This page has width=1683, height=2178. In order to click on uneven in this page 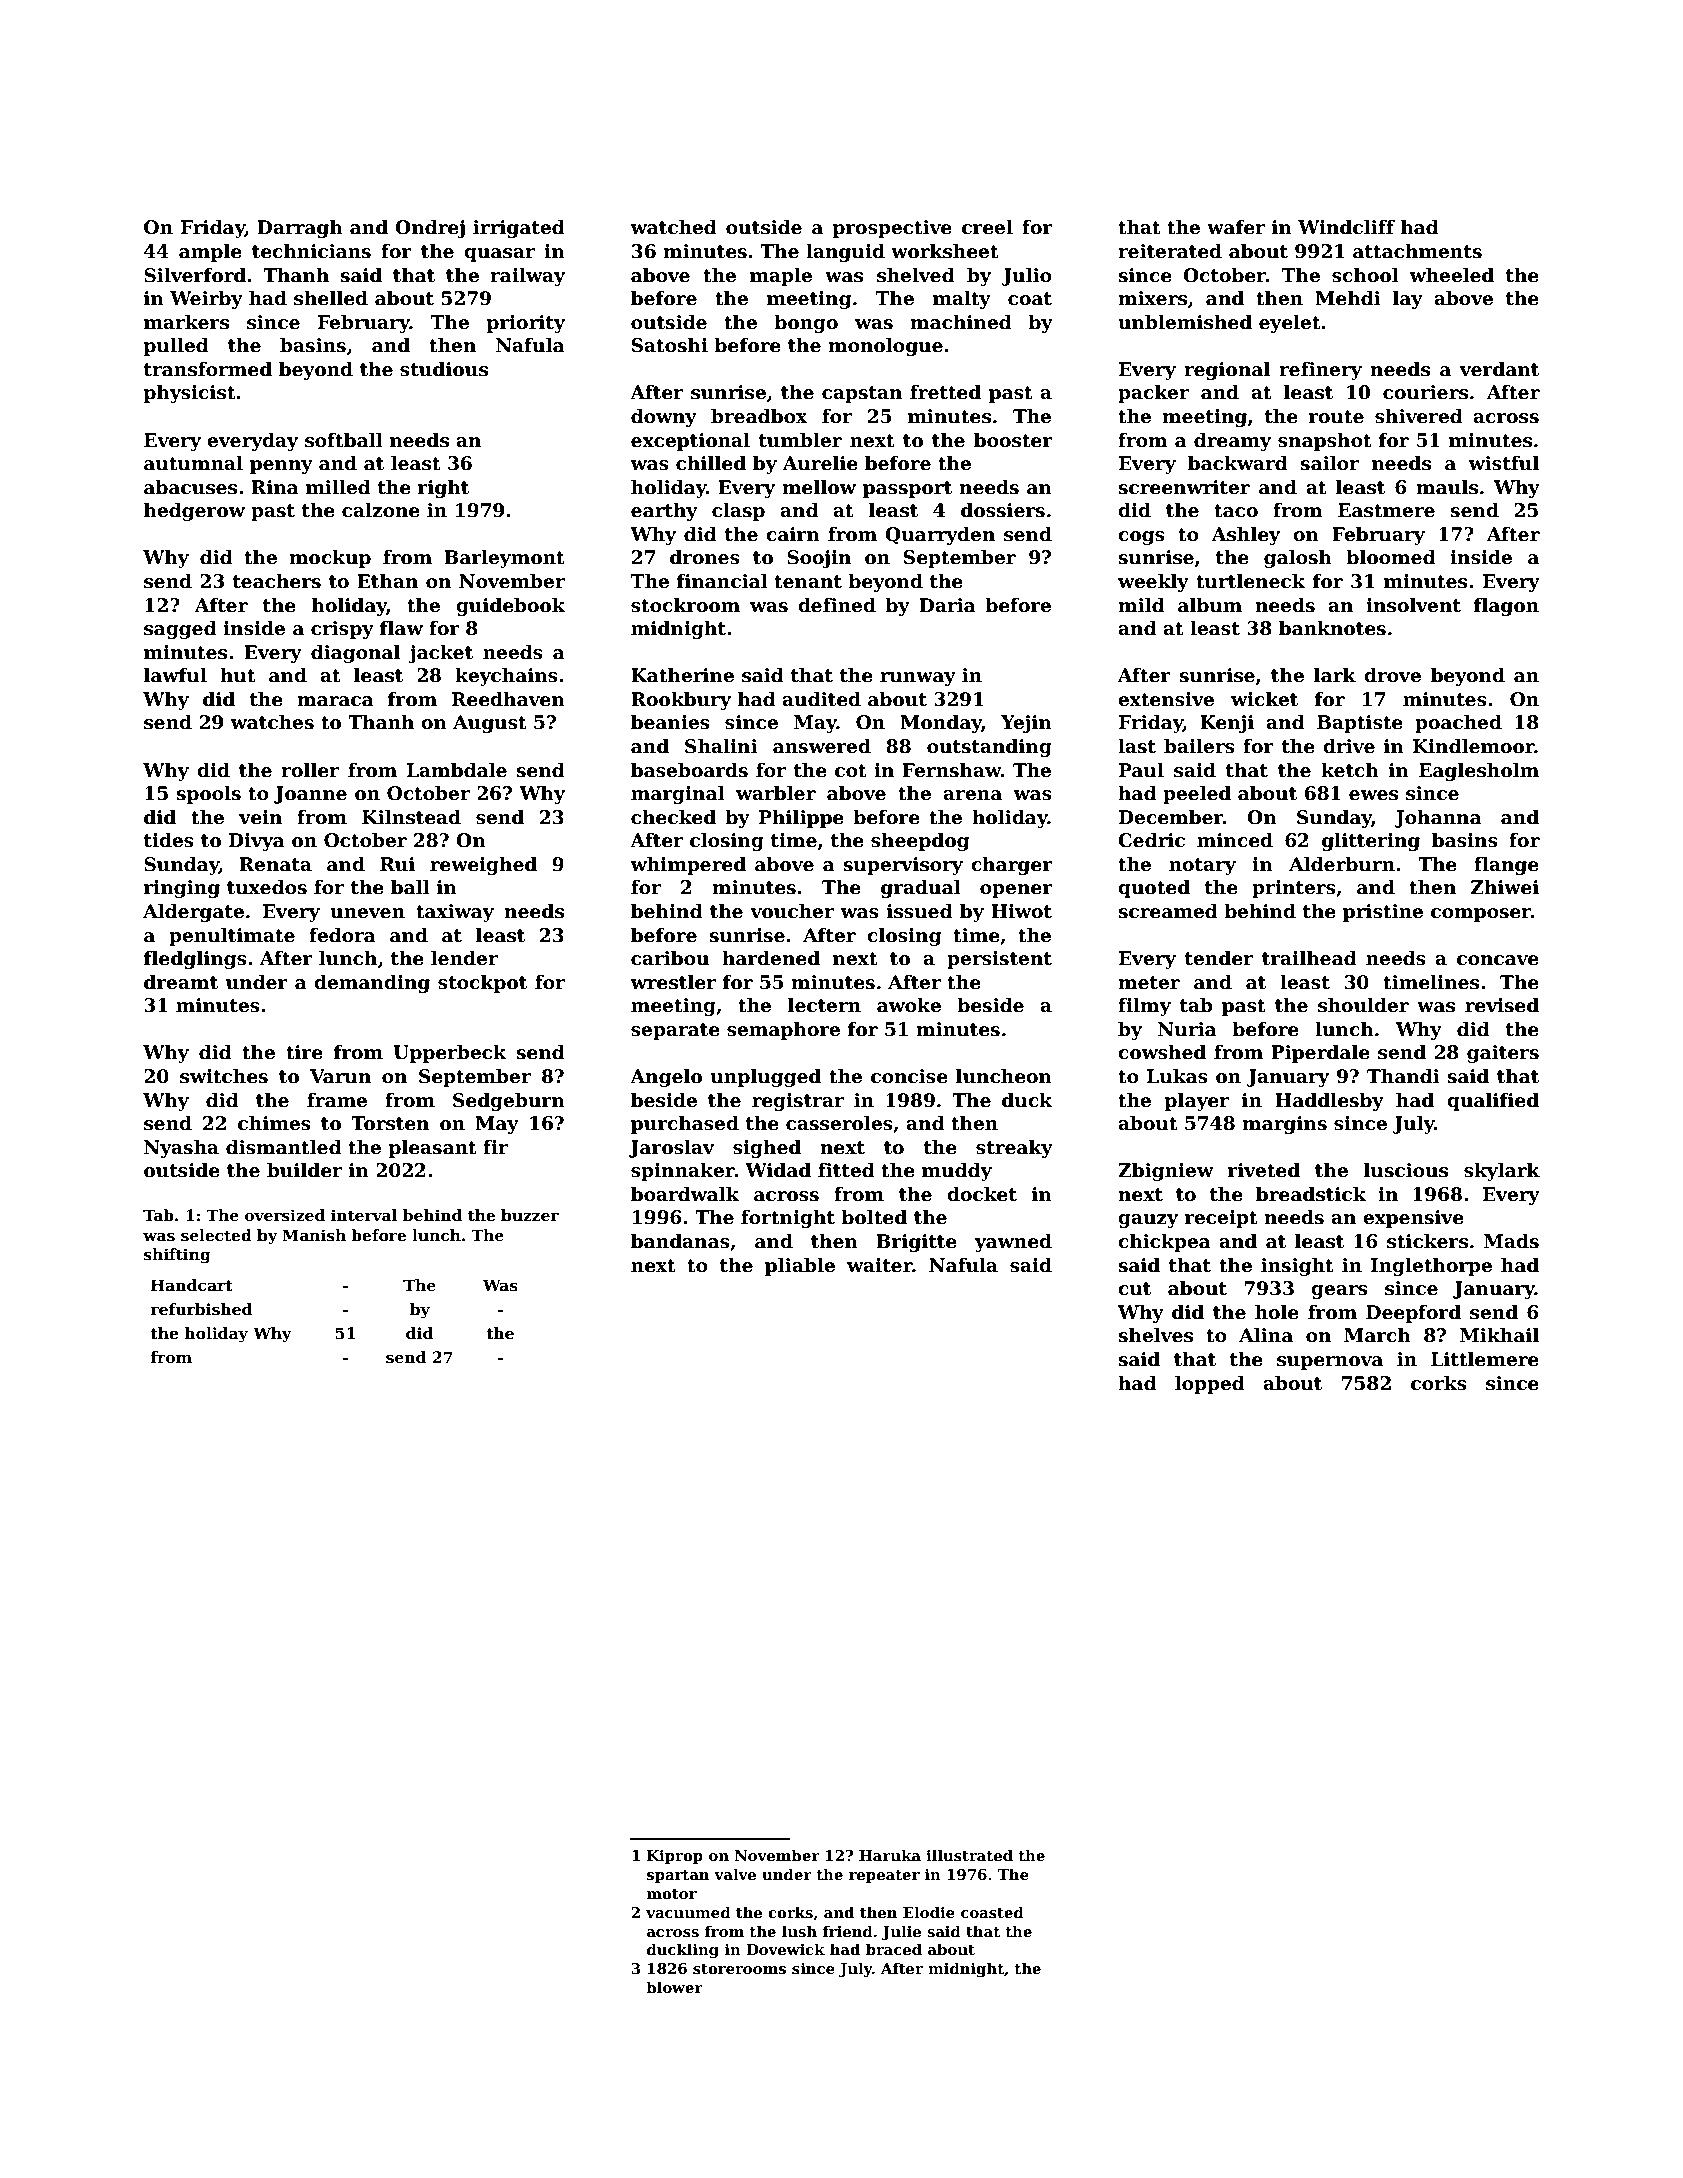, I will do `click(367, 913)`.
